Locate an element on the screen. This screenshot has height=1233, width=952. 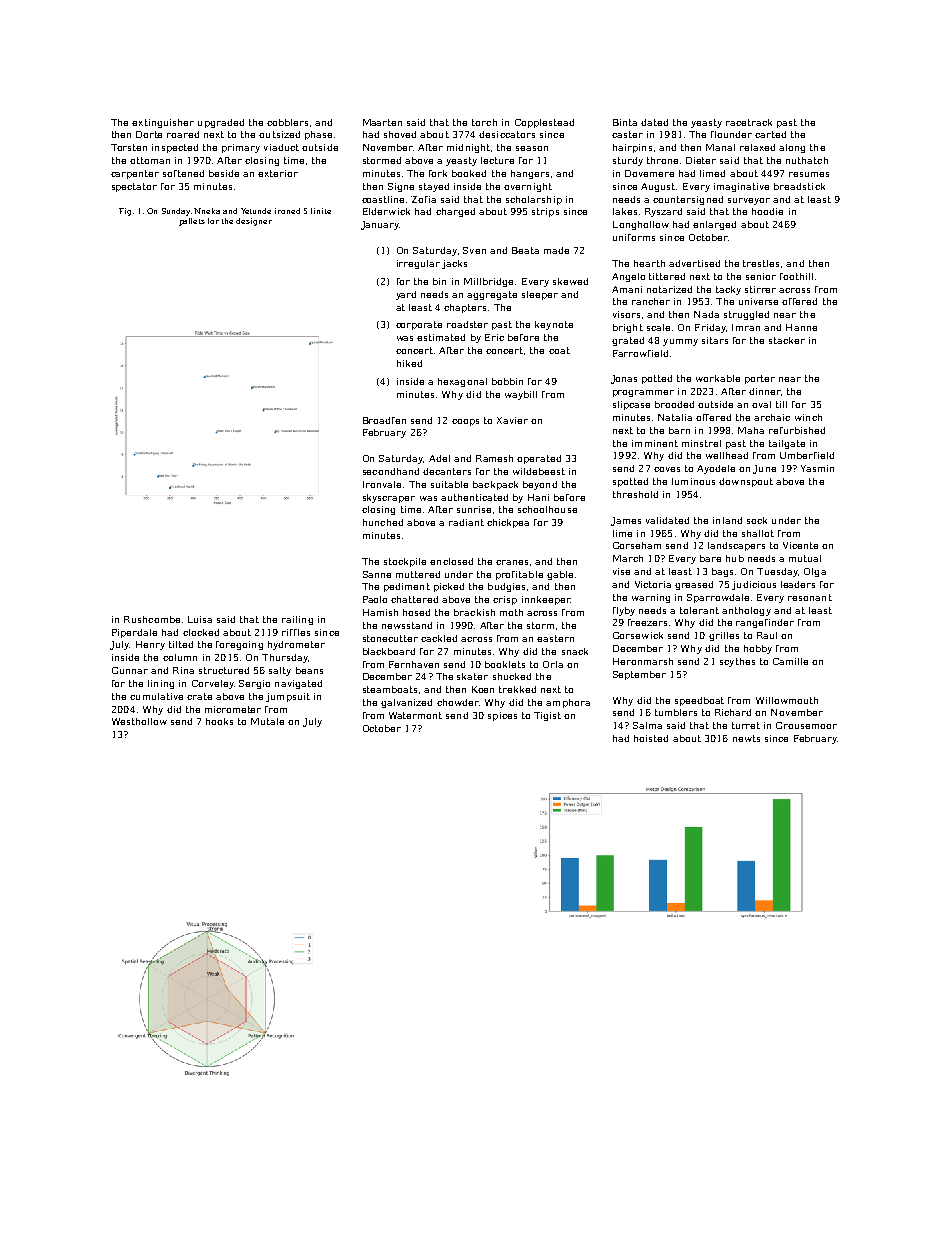
Dieter is located at coordinates (701, 160).
